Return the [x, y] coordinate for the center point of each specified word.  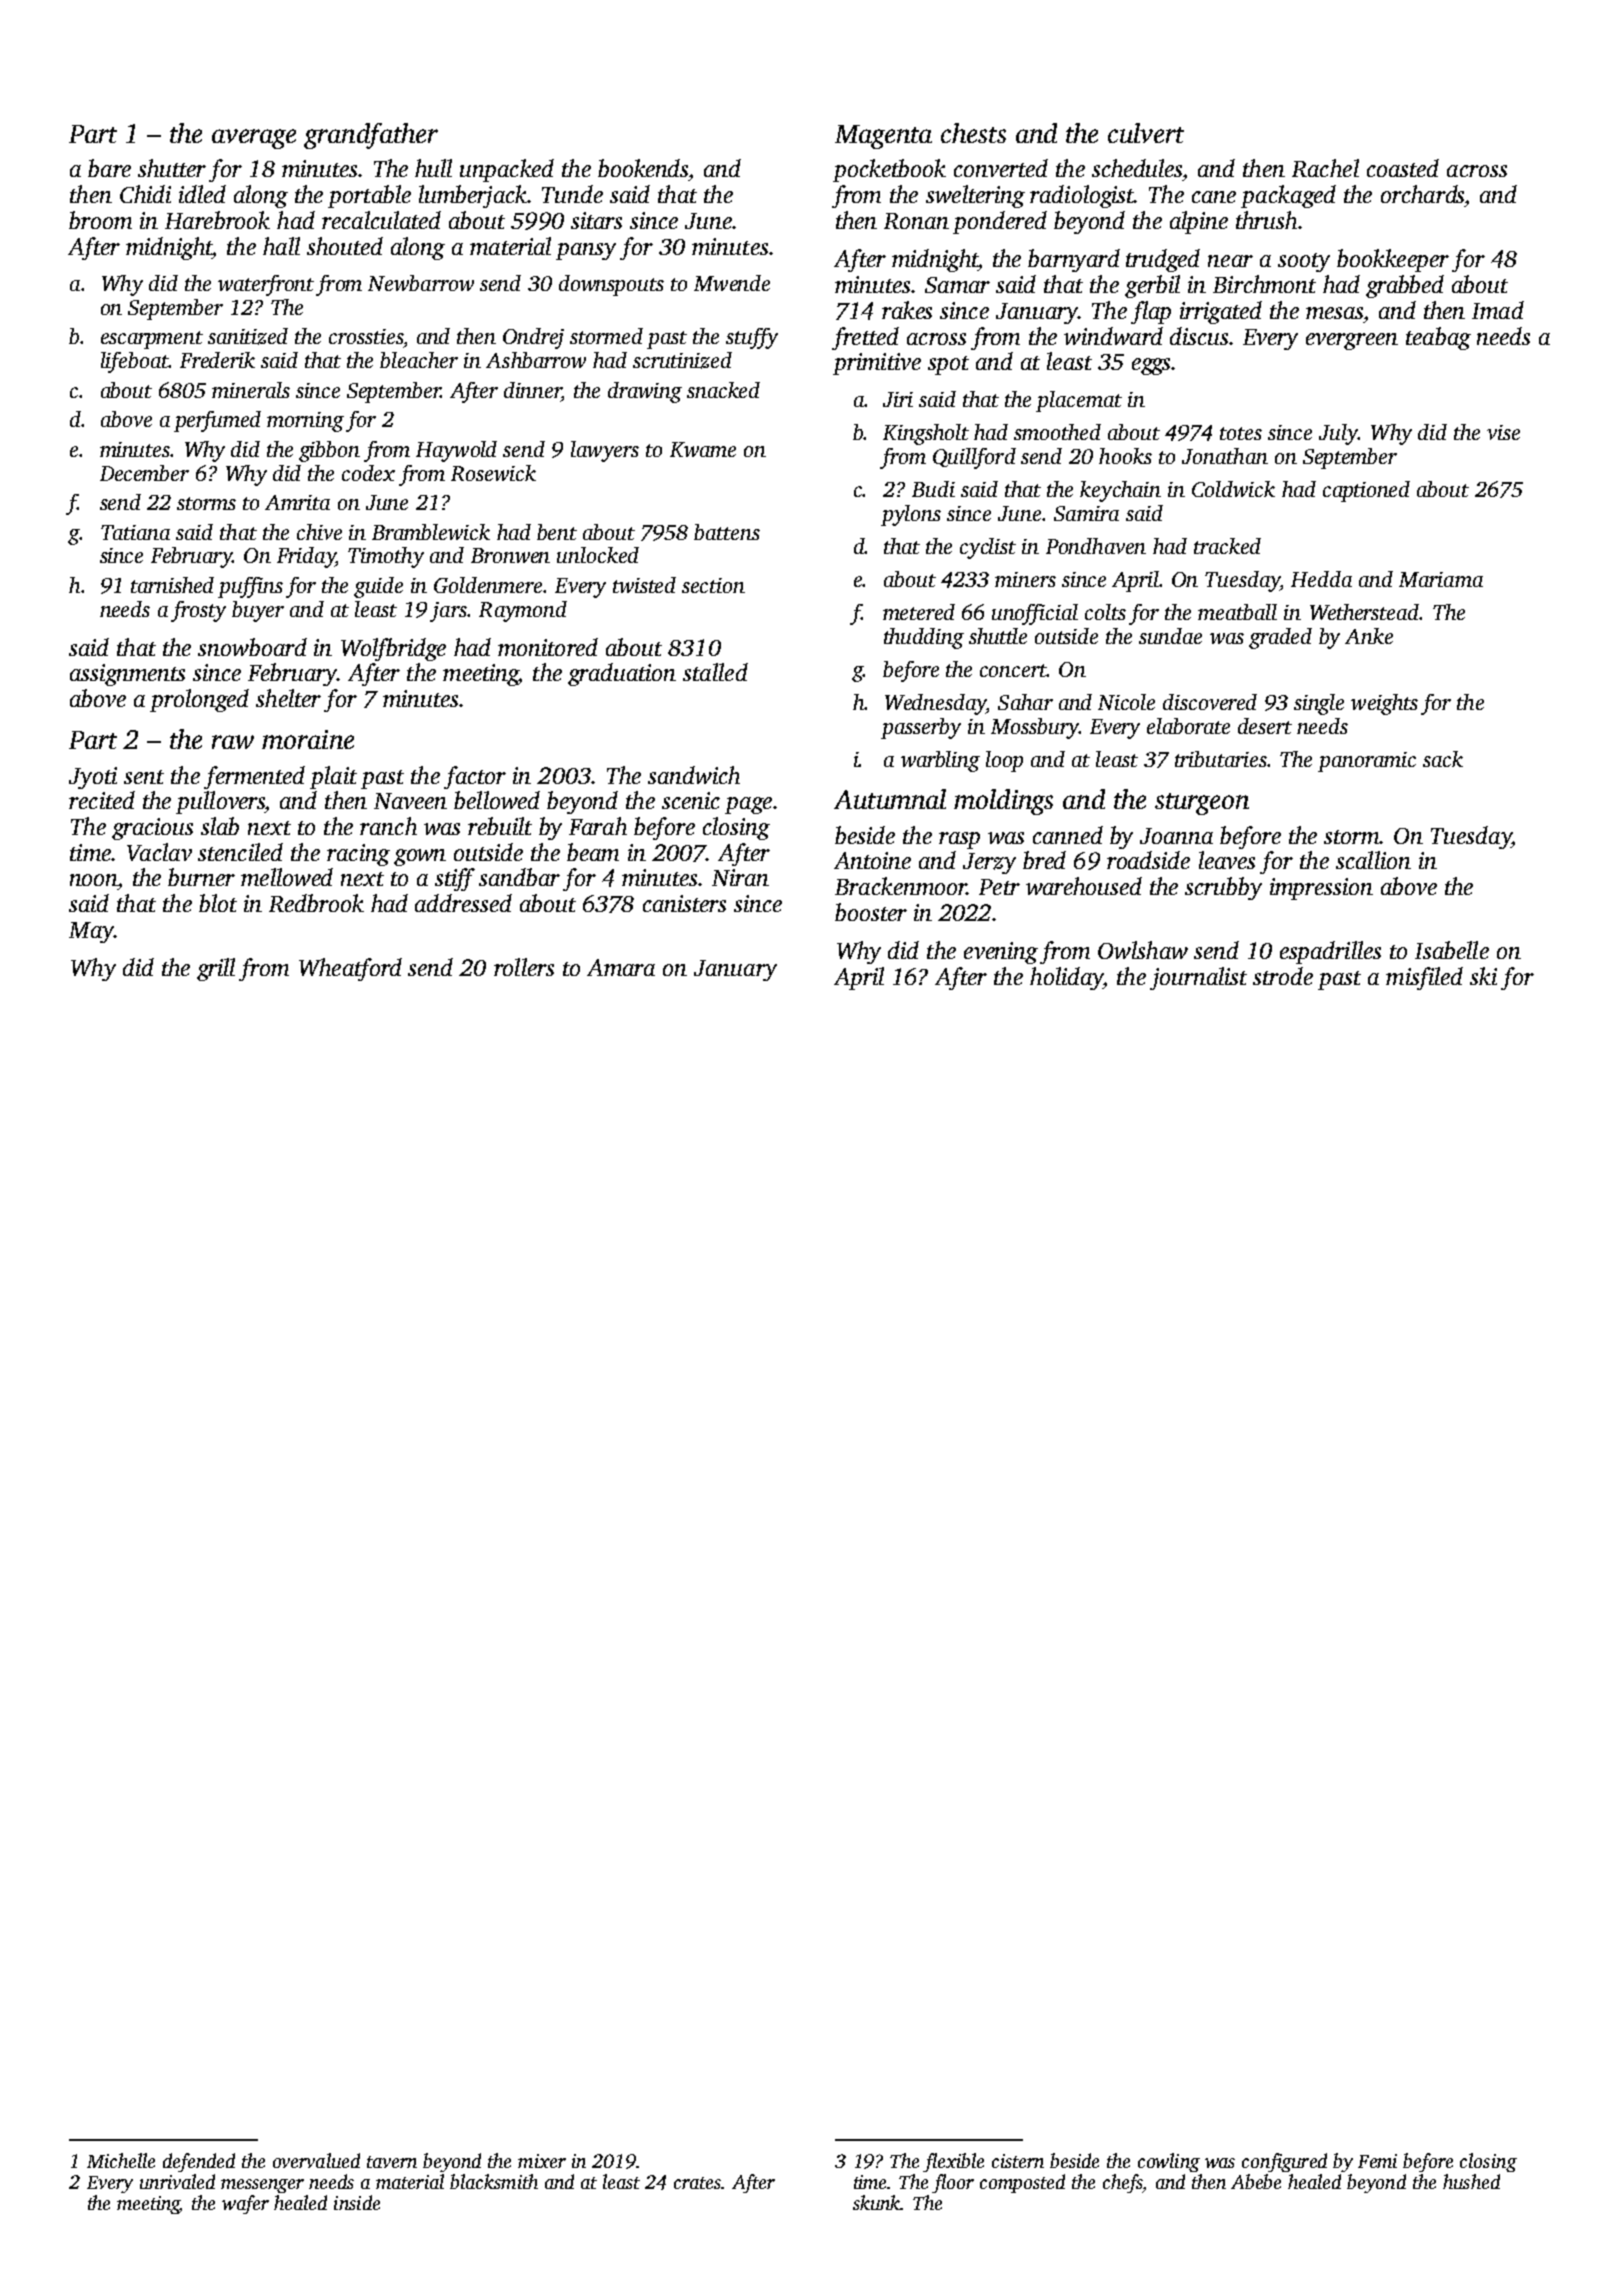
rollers [524, 967]
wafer [245, 2204]
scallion [1373, 860]
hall [281, 246]
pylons [911, 515]
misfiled [1424, 978]
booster [871, 912]
